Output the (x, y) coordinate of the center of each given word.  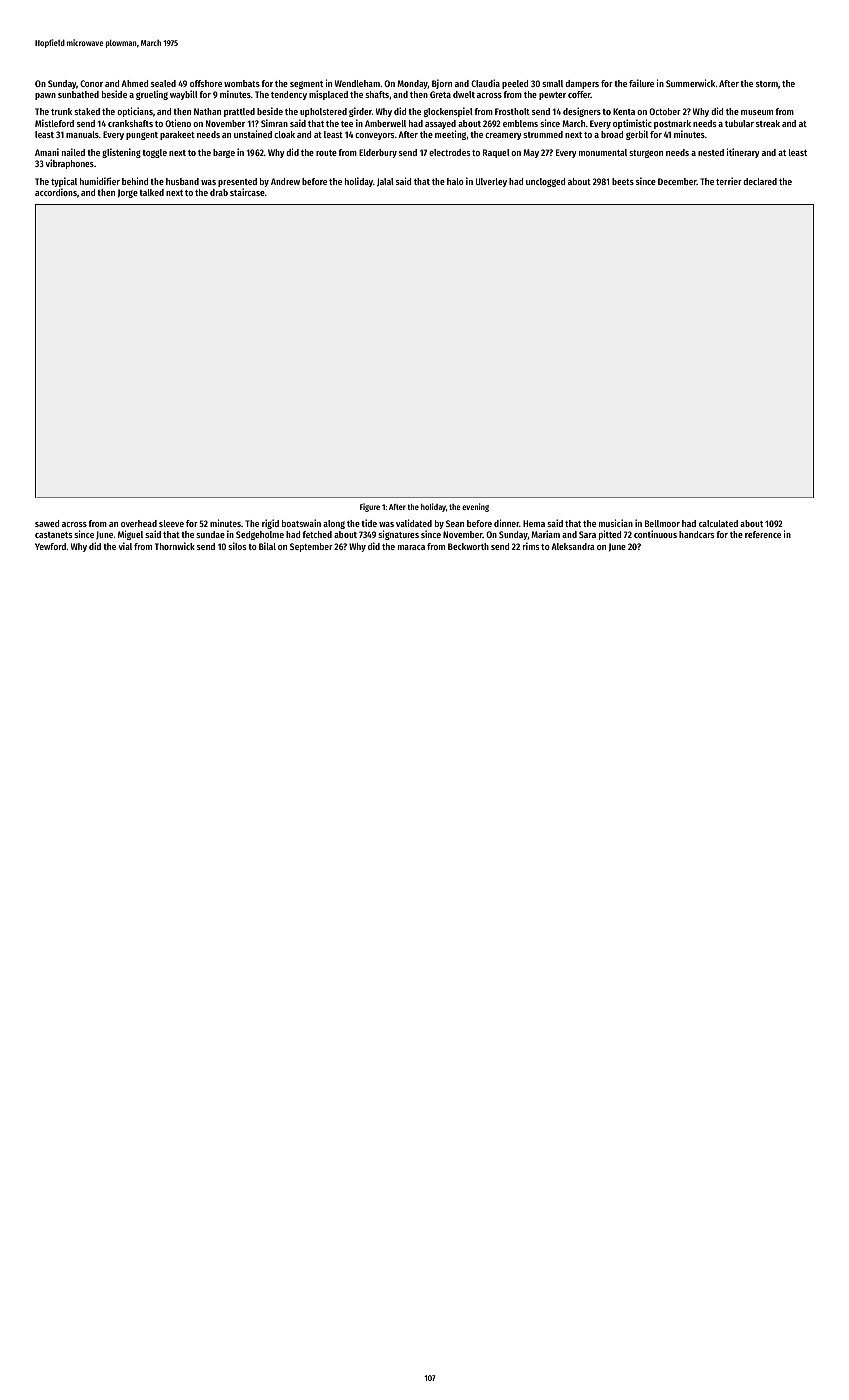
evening (475, 507)
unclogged (545, 182)
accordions (56, 192)
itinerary (743, 153)
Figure (370, 507)
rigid (270, 524)
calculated (718, 523)
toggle (154, 153)
